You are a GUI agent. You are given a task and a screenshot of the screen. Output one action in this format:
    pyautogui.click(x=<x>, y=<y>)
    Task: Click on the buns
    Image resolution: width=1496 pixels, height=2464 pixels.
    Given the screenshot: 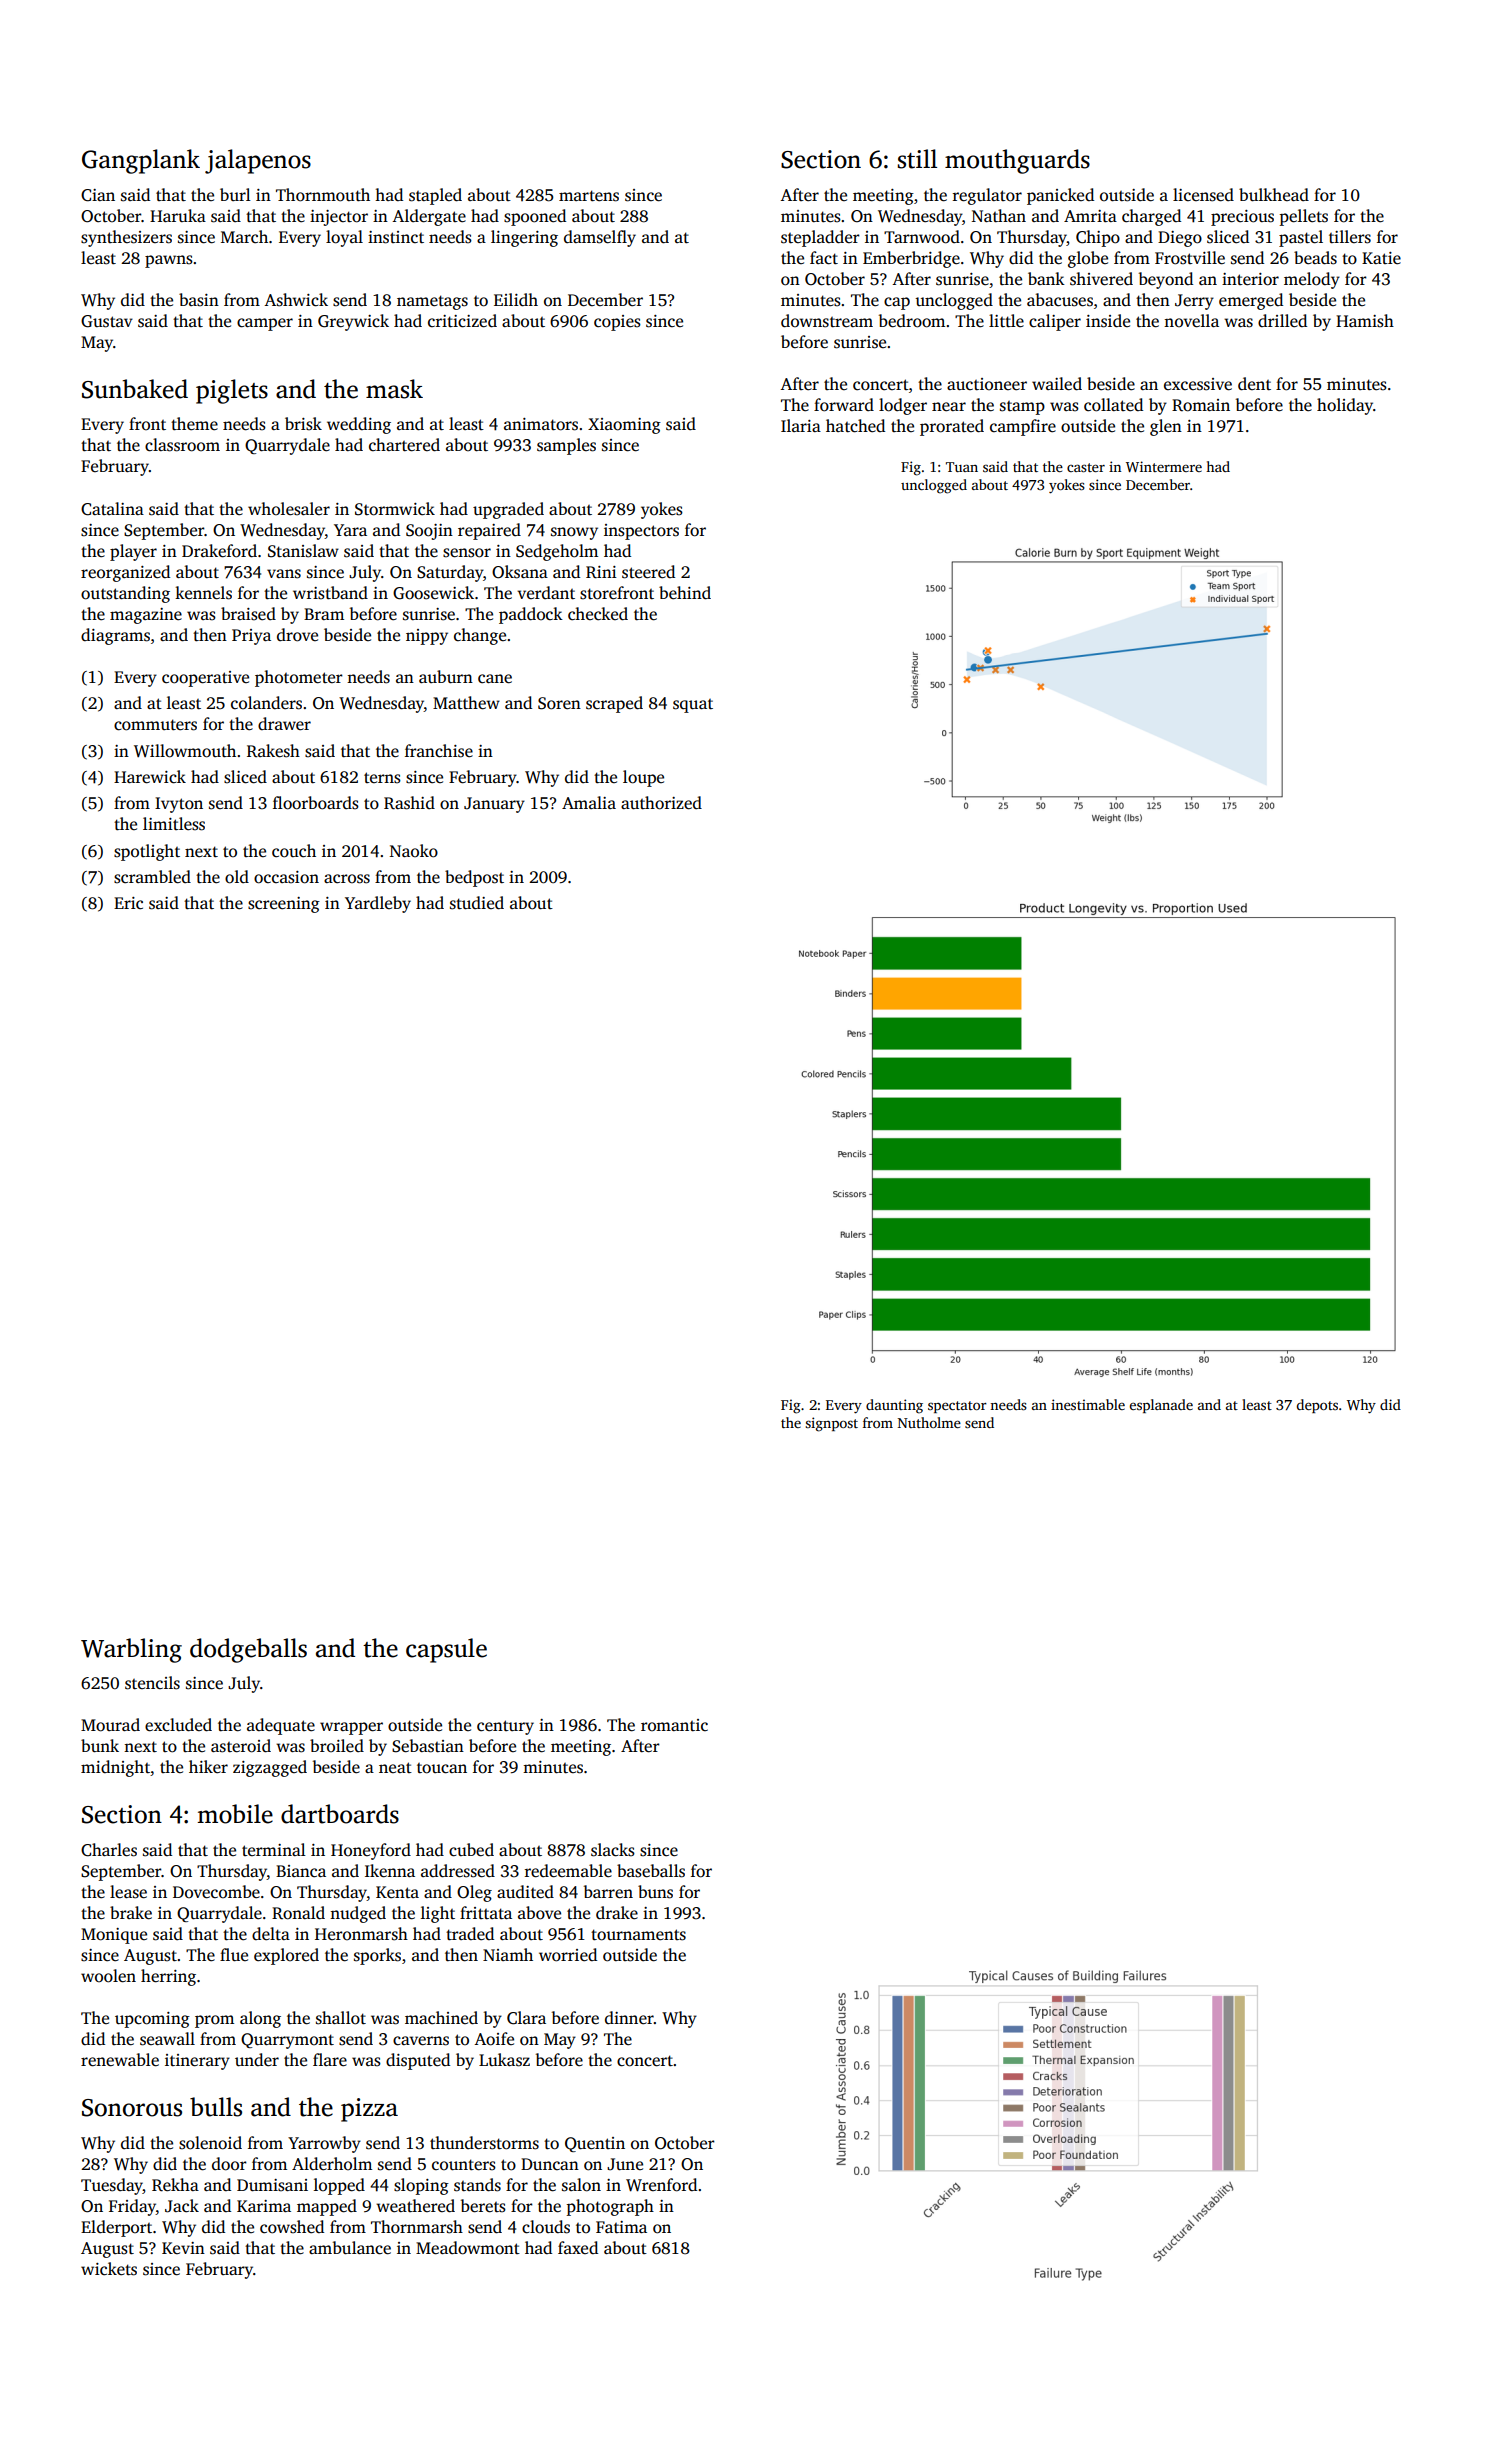 What is the action you would take?
    pyautogui.click(x=655, y=1892)
